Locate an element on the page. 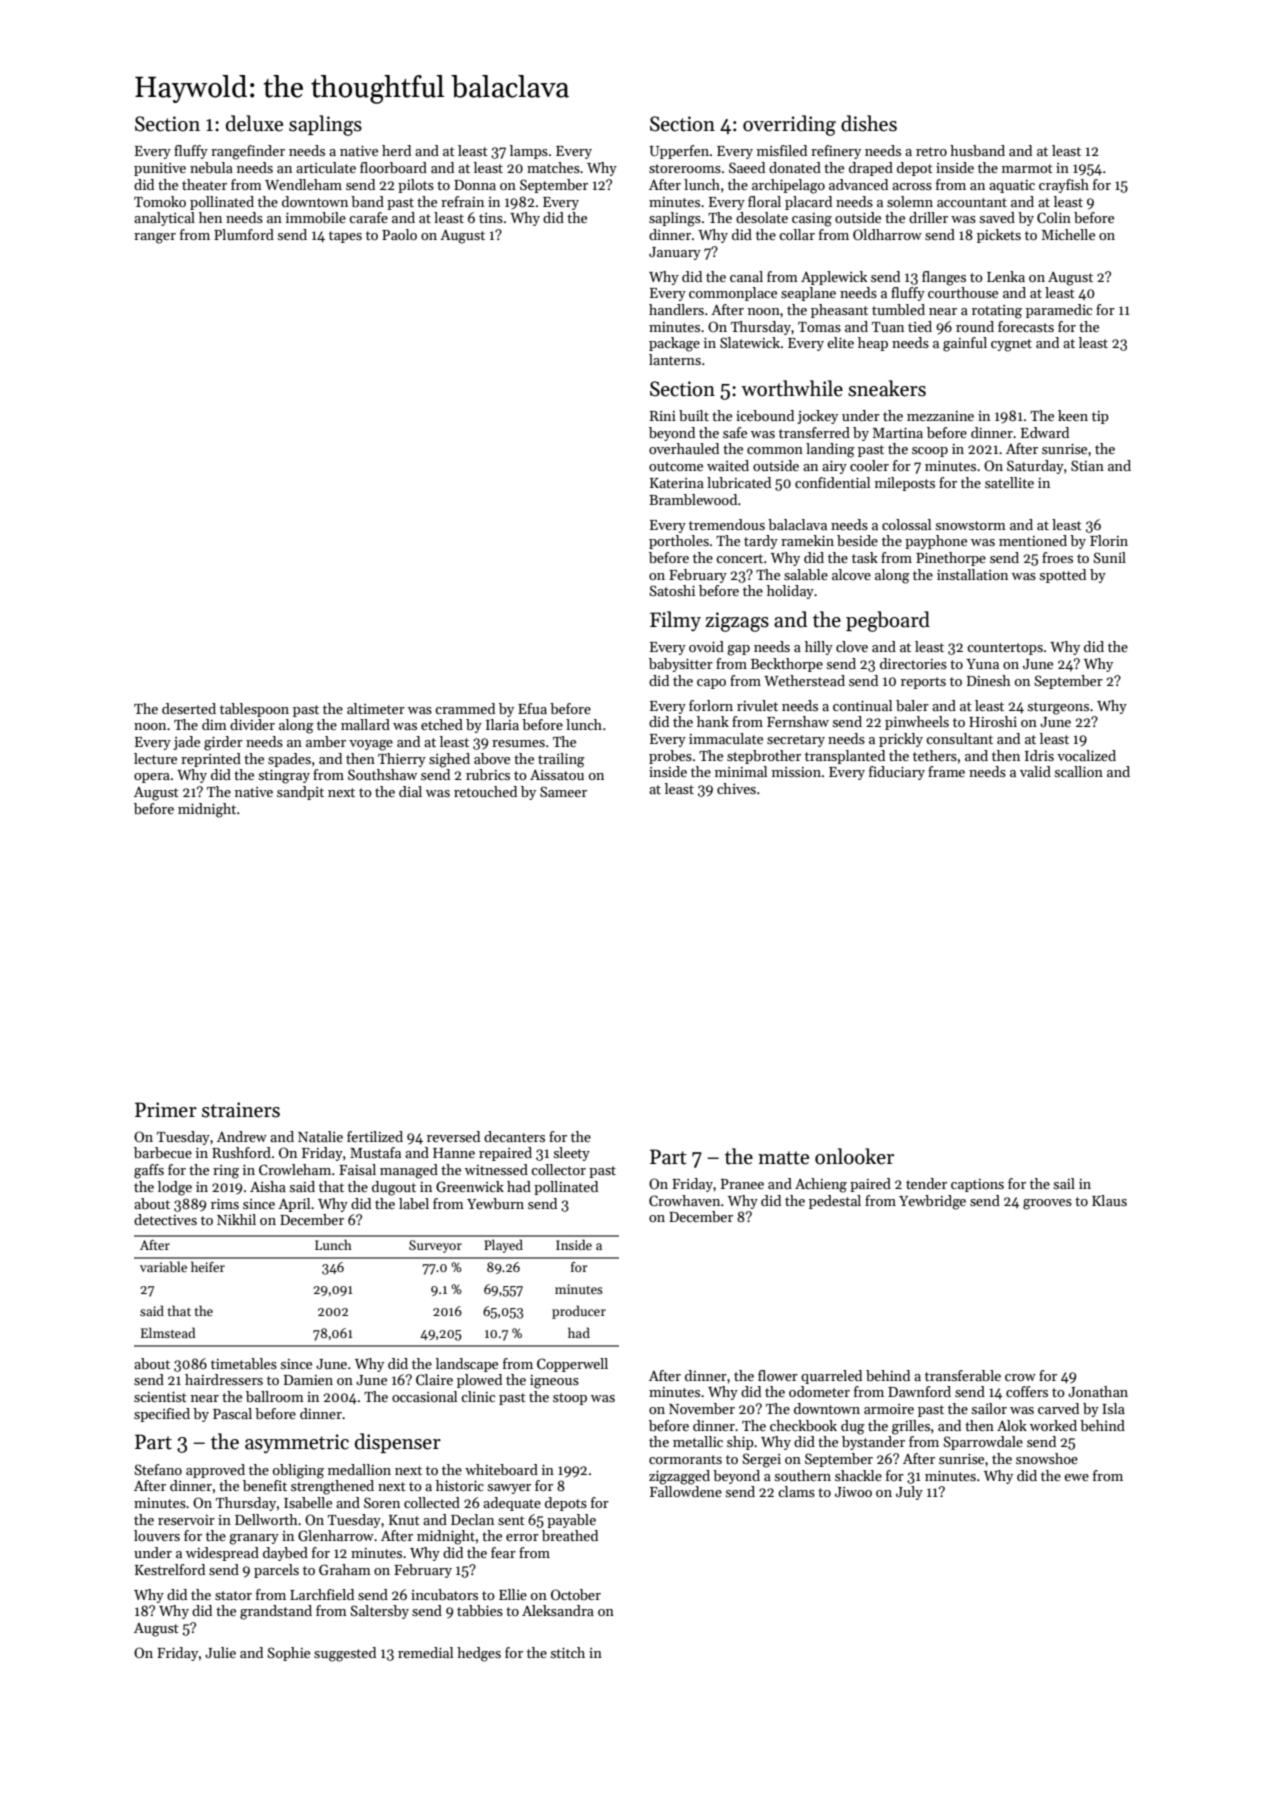  parcels is located at coordinates (276, 1571).
